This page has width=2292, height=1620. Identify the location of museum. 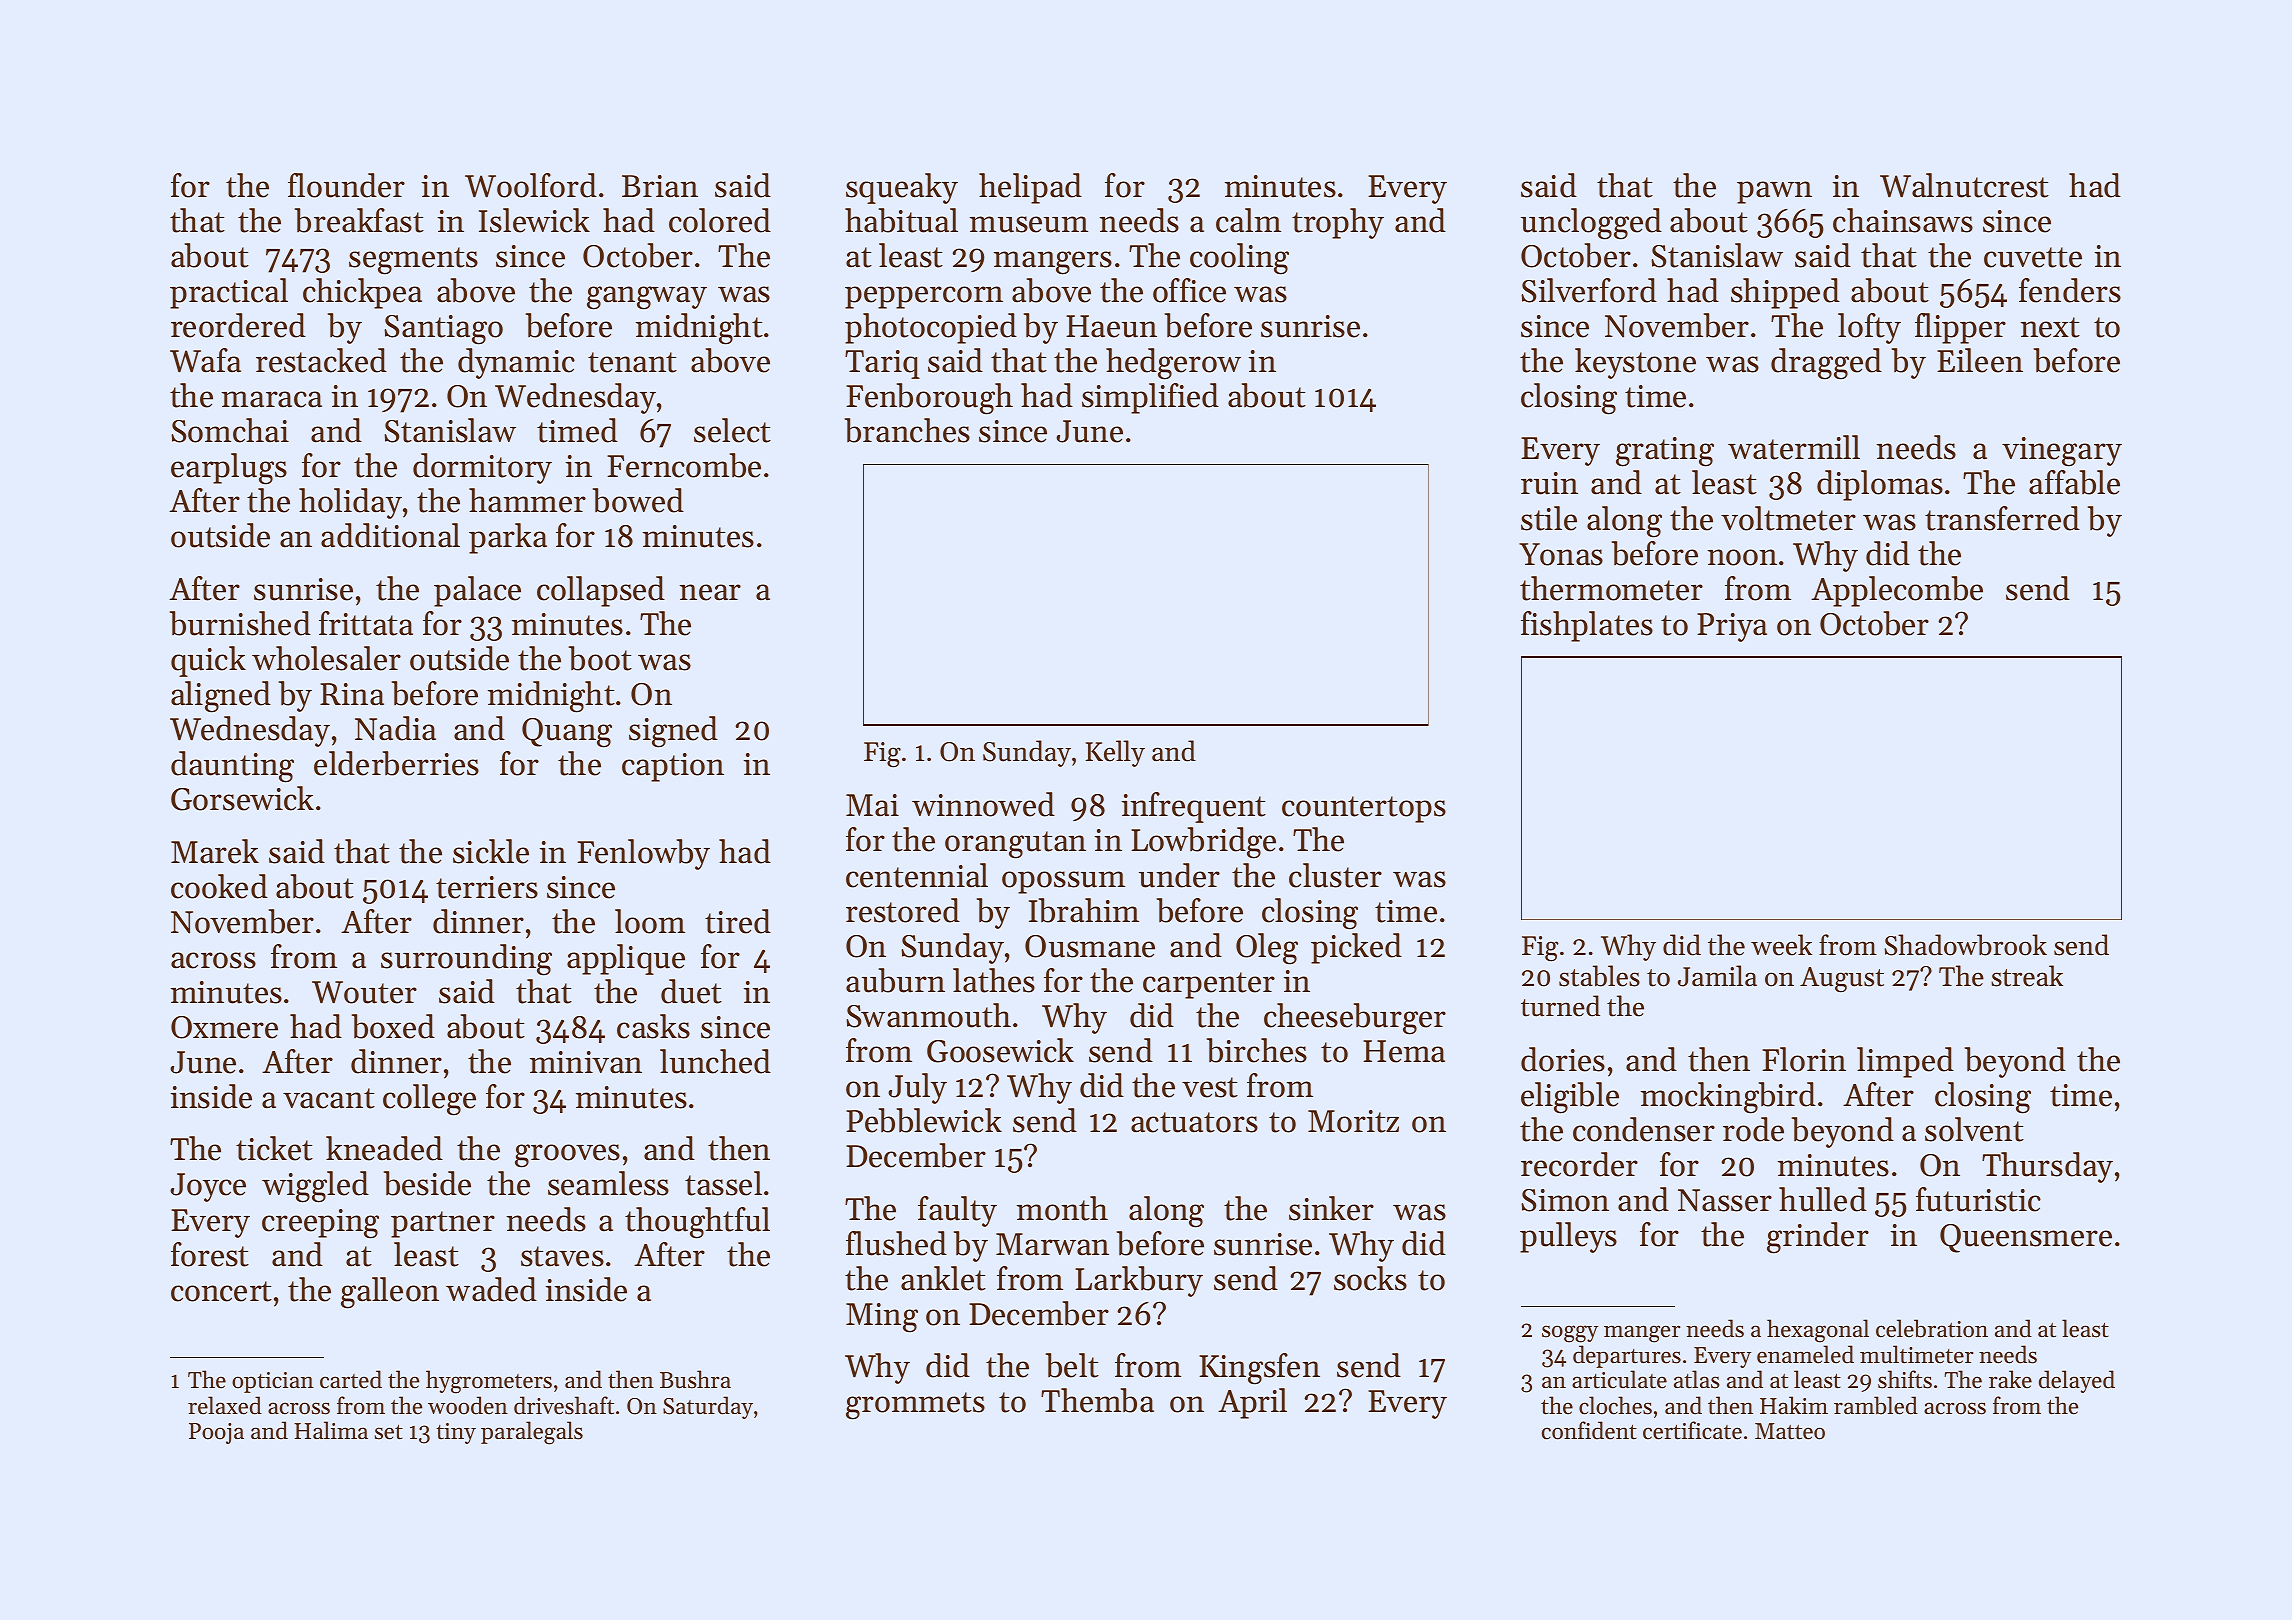
(1029, 224).
